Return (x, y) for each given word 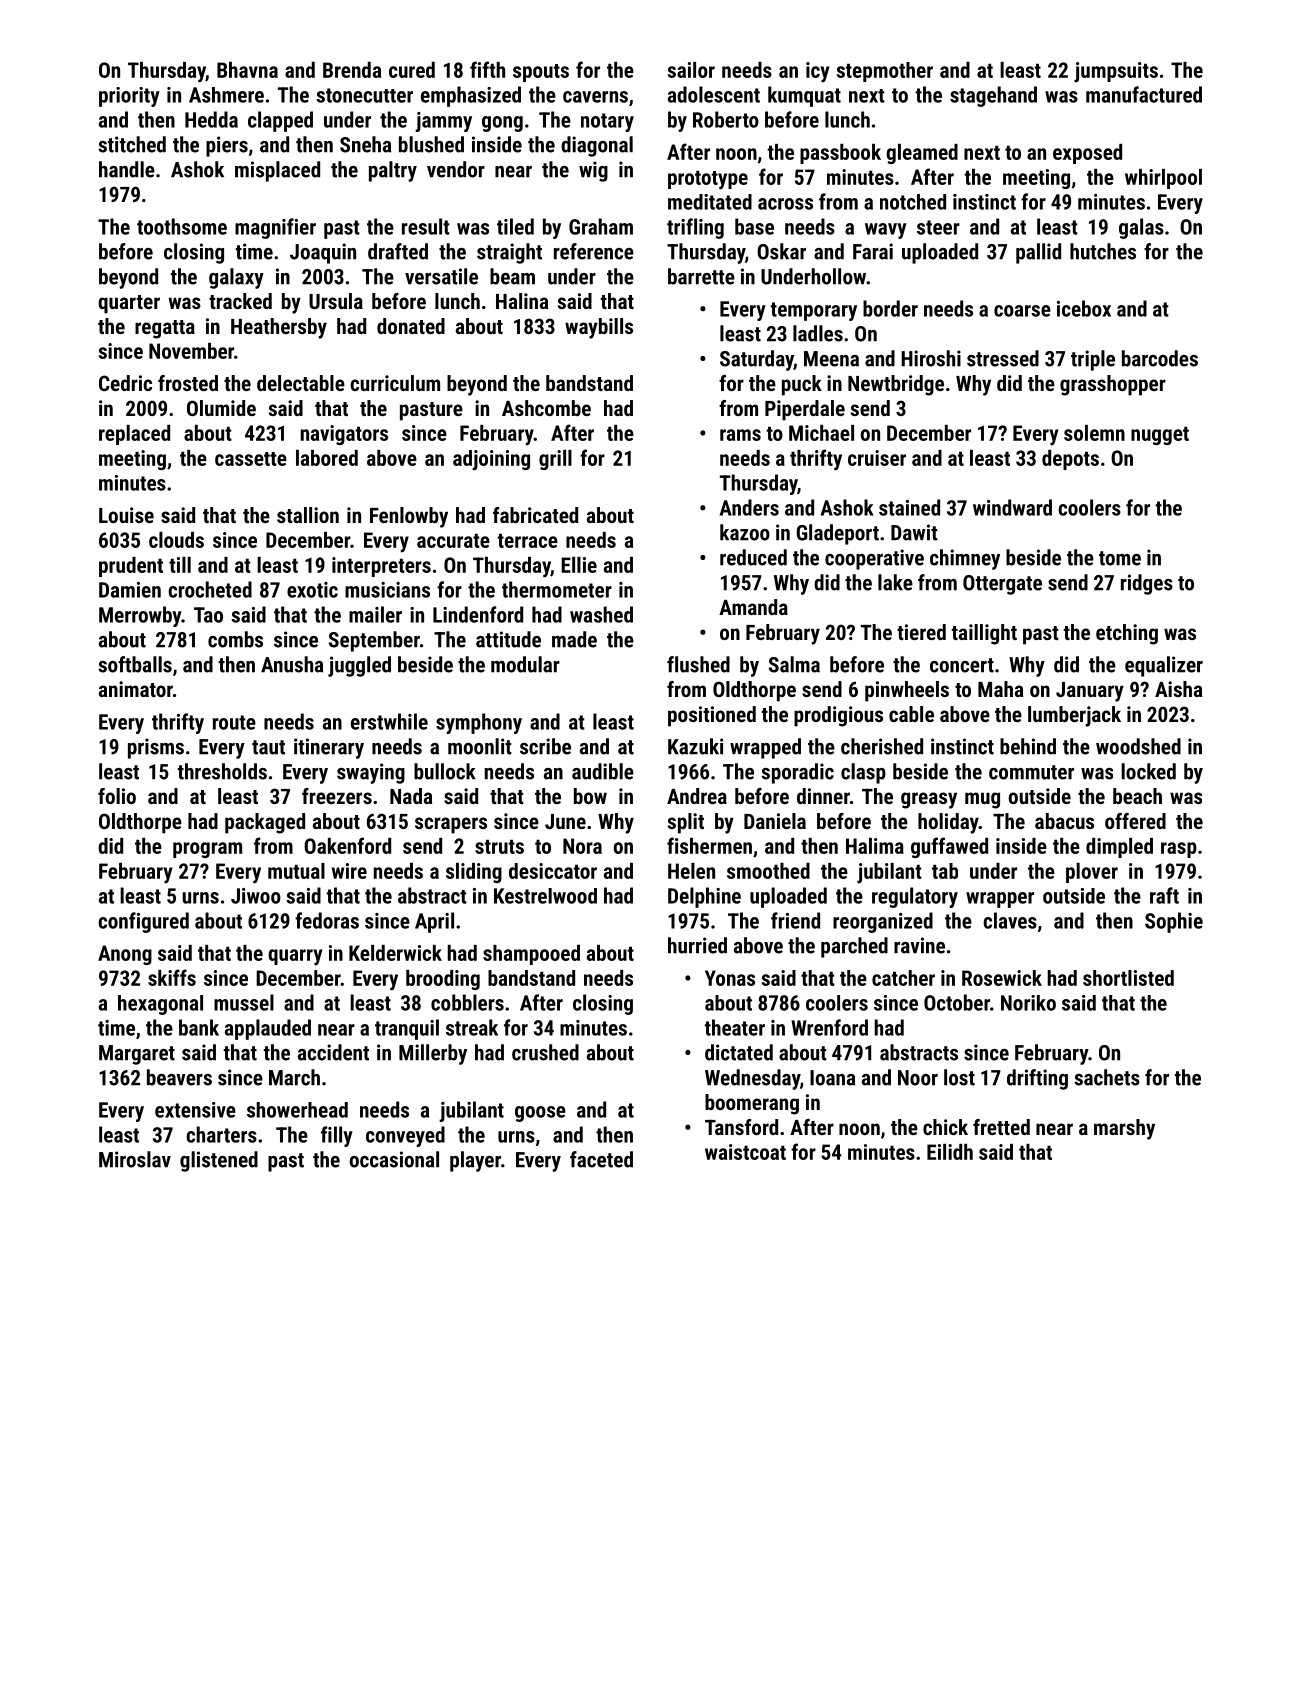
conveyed (405, 1136)
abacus (1064, 821)
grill (555, 460)
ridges (1147, 584)
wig (593, 171)
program (207, 850)
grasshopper (1113, 385)
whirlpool (1163, 179)
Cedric (125, 383)
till (180, 565)
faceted (601, 1159)
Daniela (775, 821)
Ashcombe (546, 408)
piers (227, 146)
